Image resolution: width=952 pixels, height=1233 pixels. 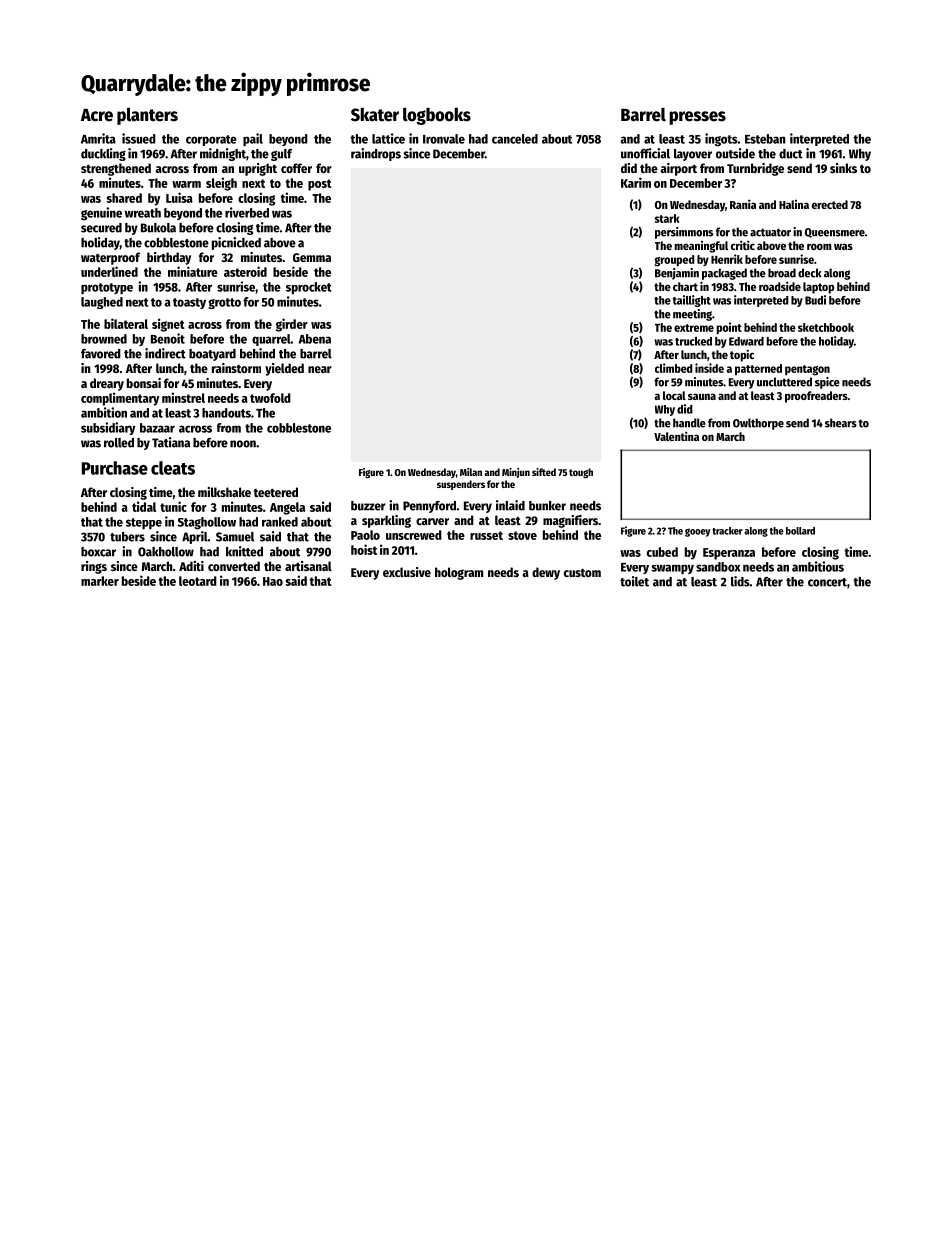 I want to click on grotto, so click(x=224, y=303).
